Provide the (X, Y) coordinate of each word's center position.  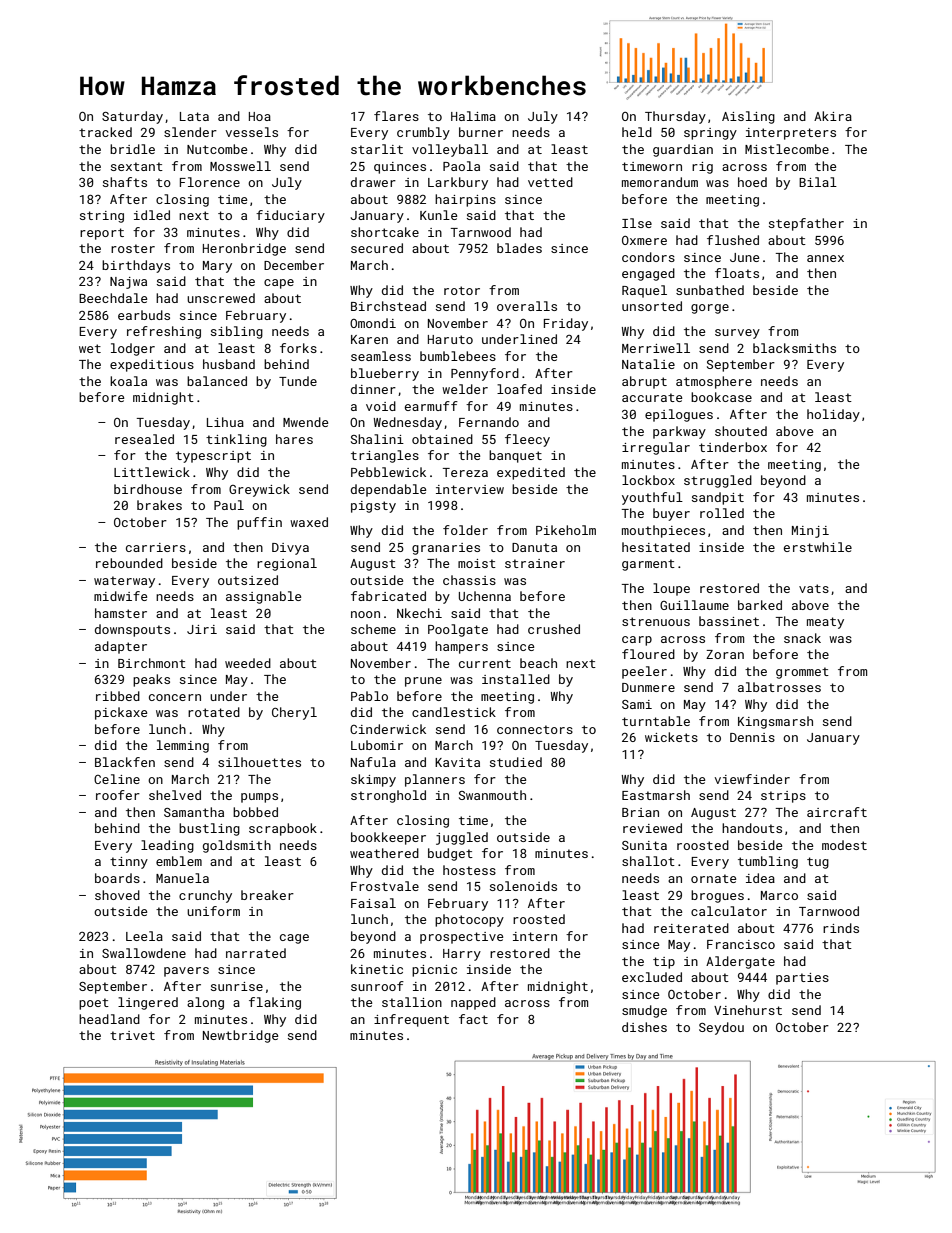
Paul (229, 505)
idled (152, 215)
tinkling (236, 440)
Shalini (377, 439)
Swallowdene (144, 953)
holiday (833, 415)
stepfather (806, 224)
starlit (377, 149)
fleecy (527, 440)
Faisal (373, 903)
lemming (183, 746)
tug (818, 863)
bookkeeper (388, 838)
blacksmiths (794, 348)
